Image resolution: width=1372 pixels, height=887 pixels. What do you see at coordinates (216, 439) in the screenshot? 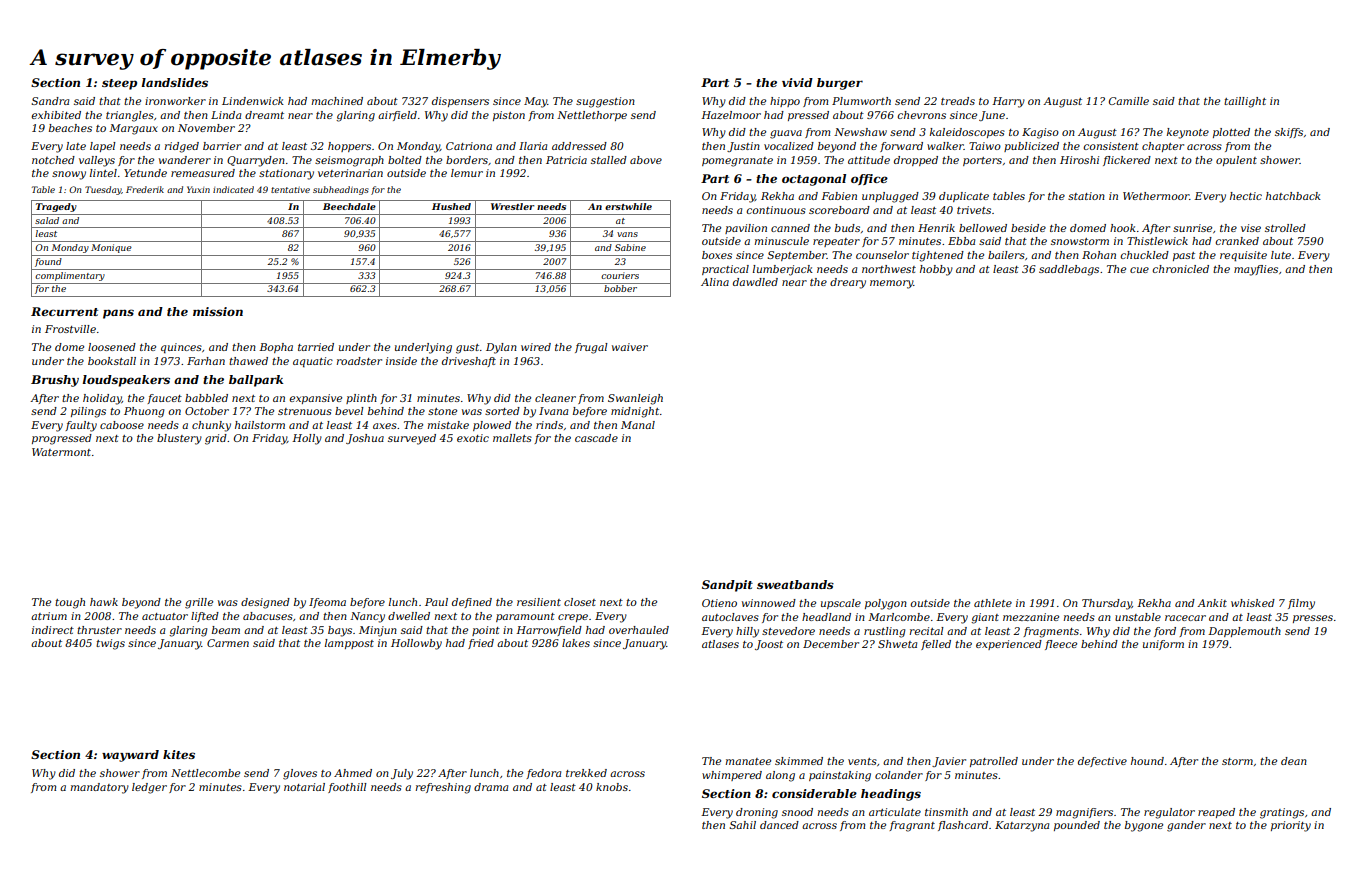
I see `grid` at bounding box center [216, 439].
